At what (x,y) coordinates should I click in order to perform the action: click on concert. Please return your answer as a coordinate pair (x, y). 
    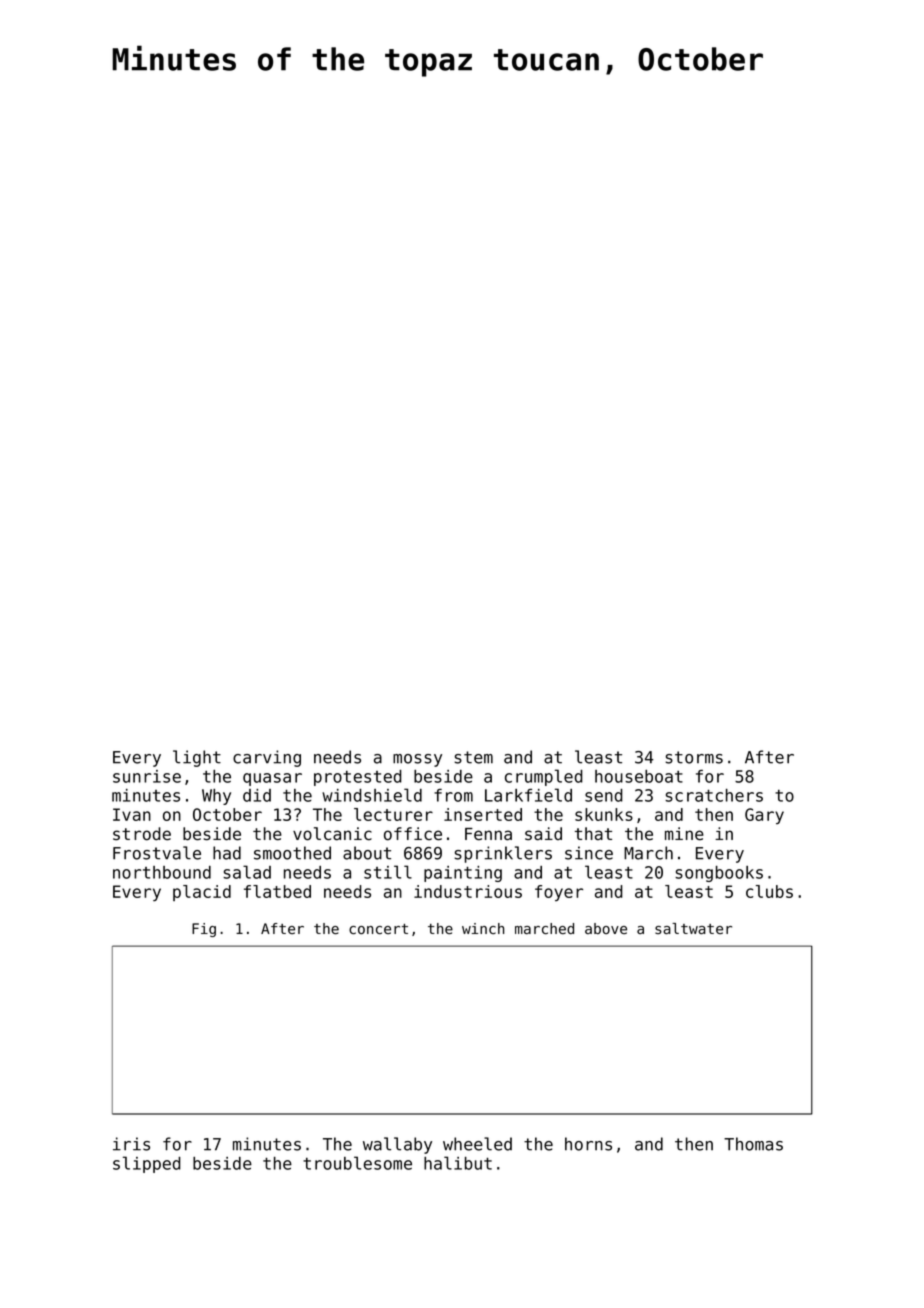
    Looking at the image, I should click on (378, 929).
